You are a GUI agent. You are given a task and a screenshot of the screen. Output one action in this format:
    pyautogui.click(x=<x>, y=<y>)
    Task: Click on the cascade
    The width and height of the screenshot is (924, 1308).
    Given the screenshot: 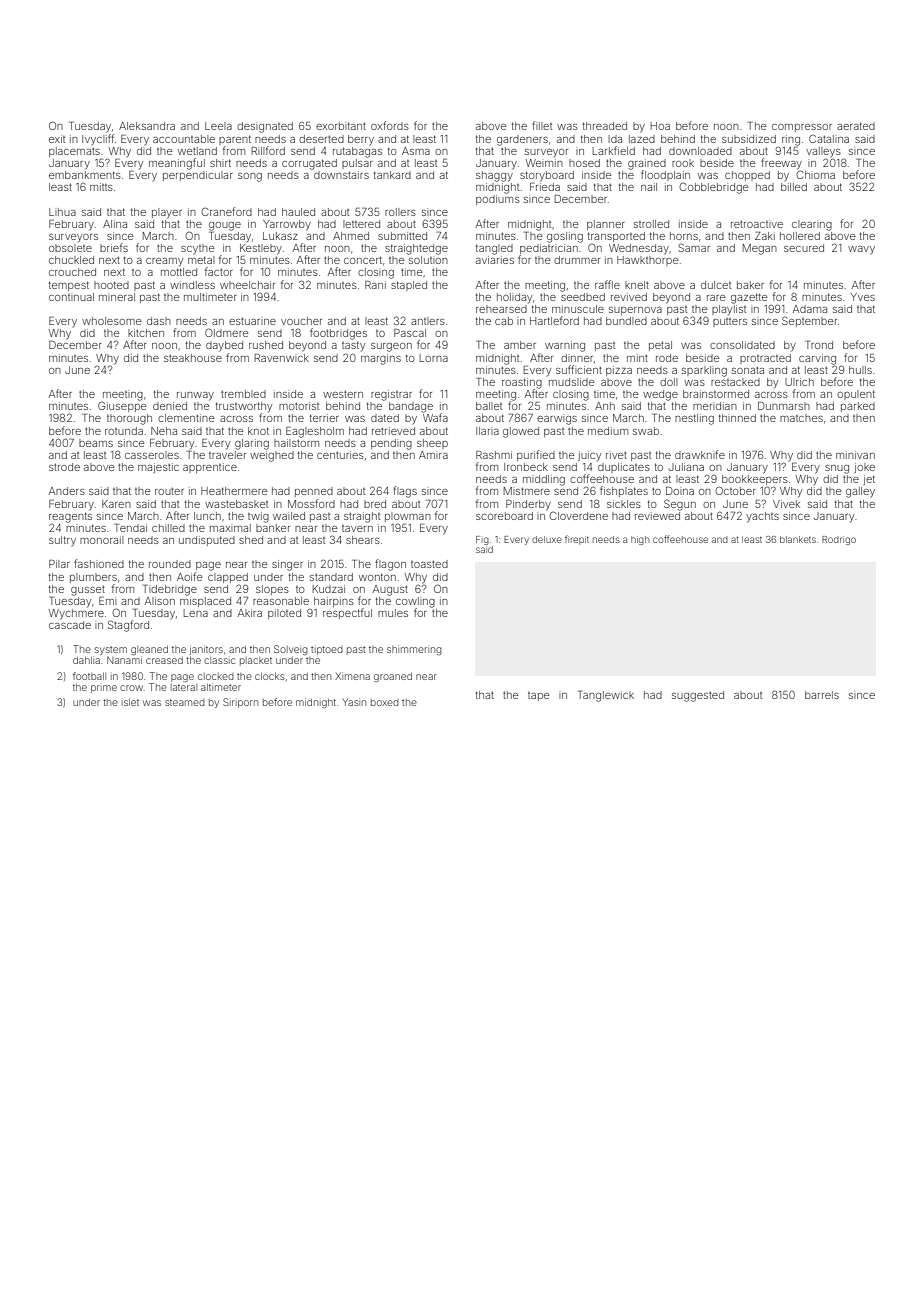 What is the action you would take?
    pyautogui.click(x=70, y=625)
